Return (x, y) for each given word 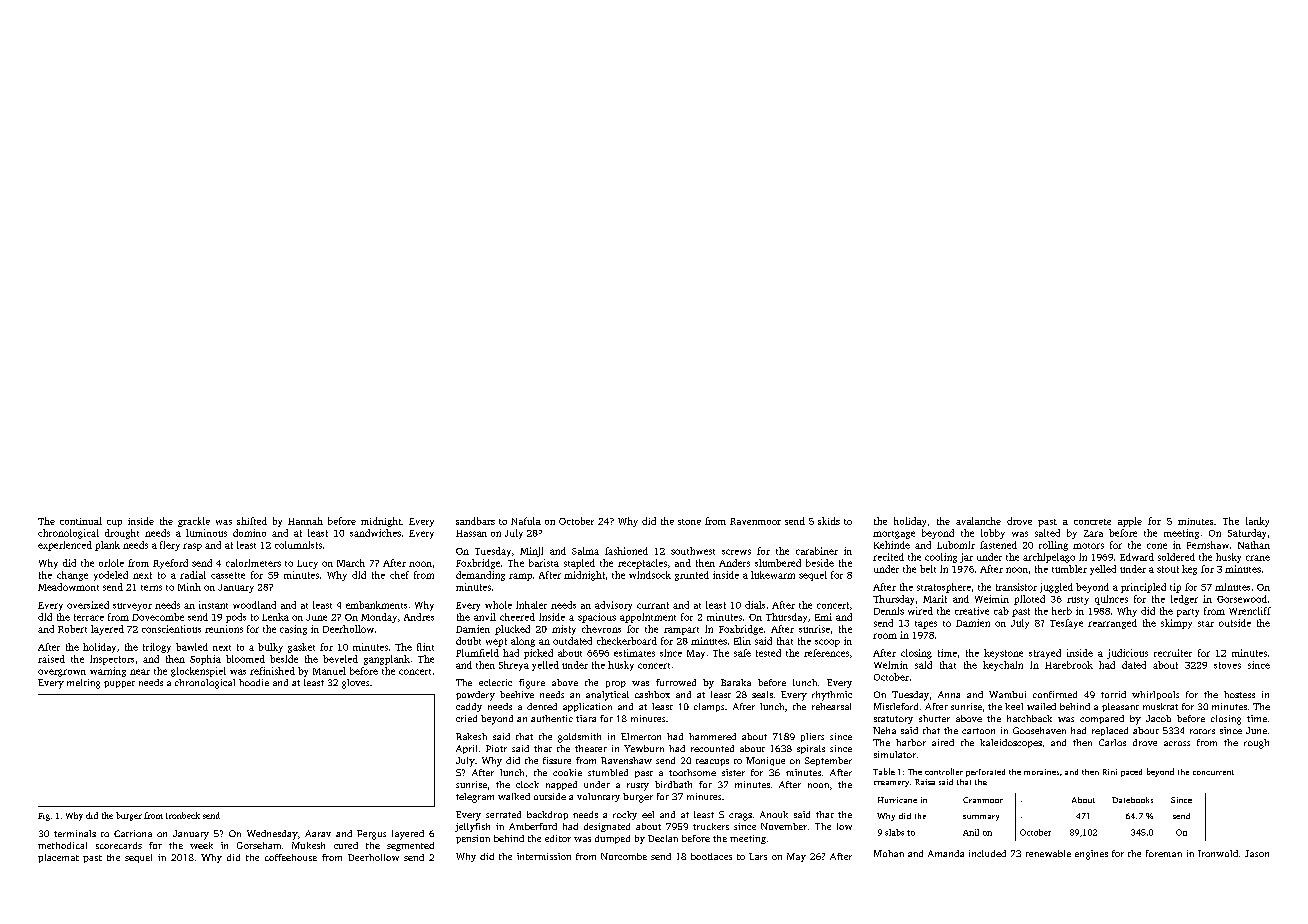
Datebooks (1132, 800)
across (1177, 743)
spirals (811, 749)
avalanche (978, 521)
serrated (503, 814)
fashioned (626, 551)
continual (81, 521)
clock (527, 784)
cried (466, 718)
